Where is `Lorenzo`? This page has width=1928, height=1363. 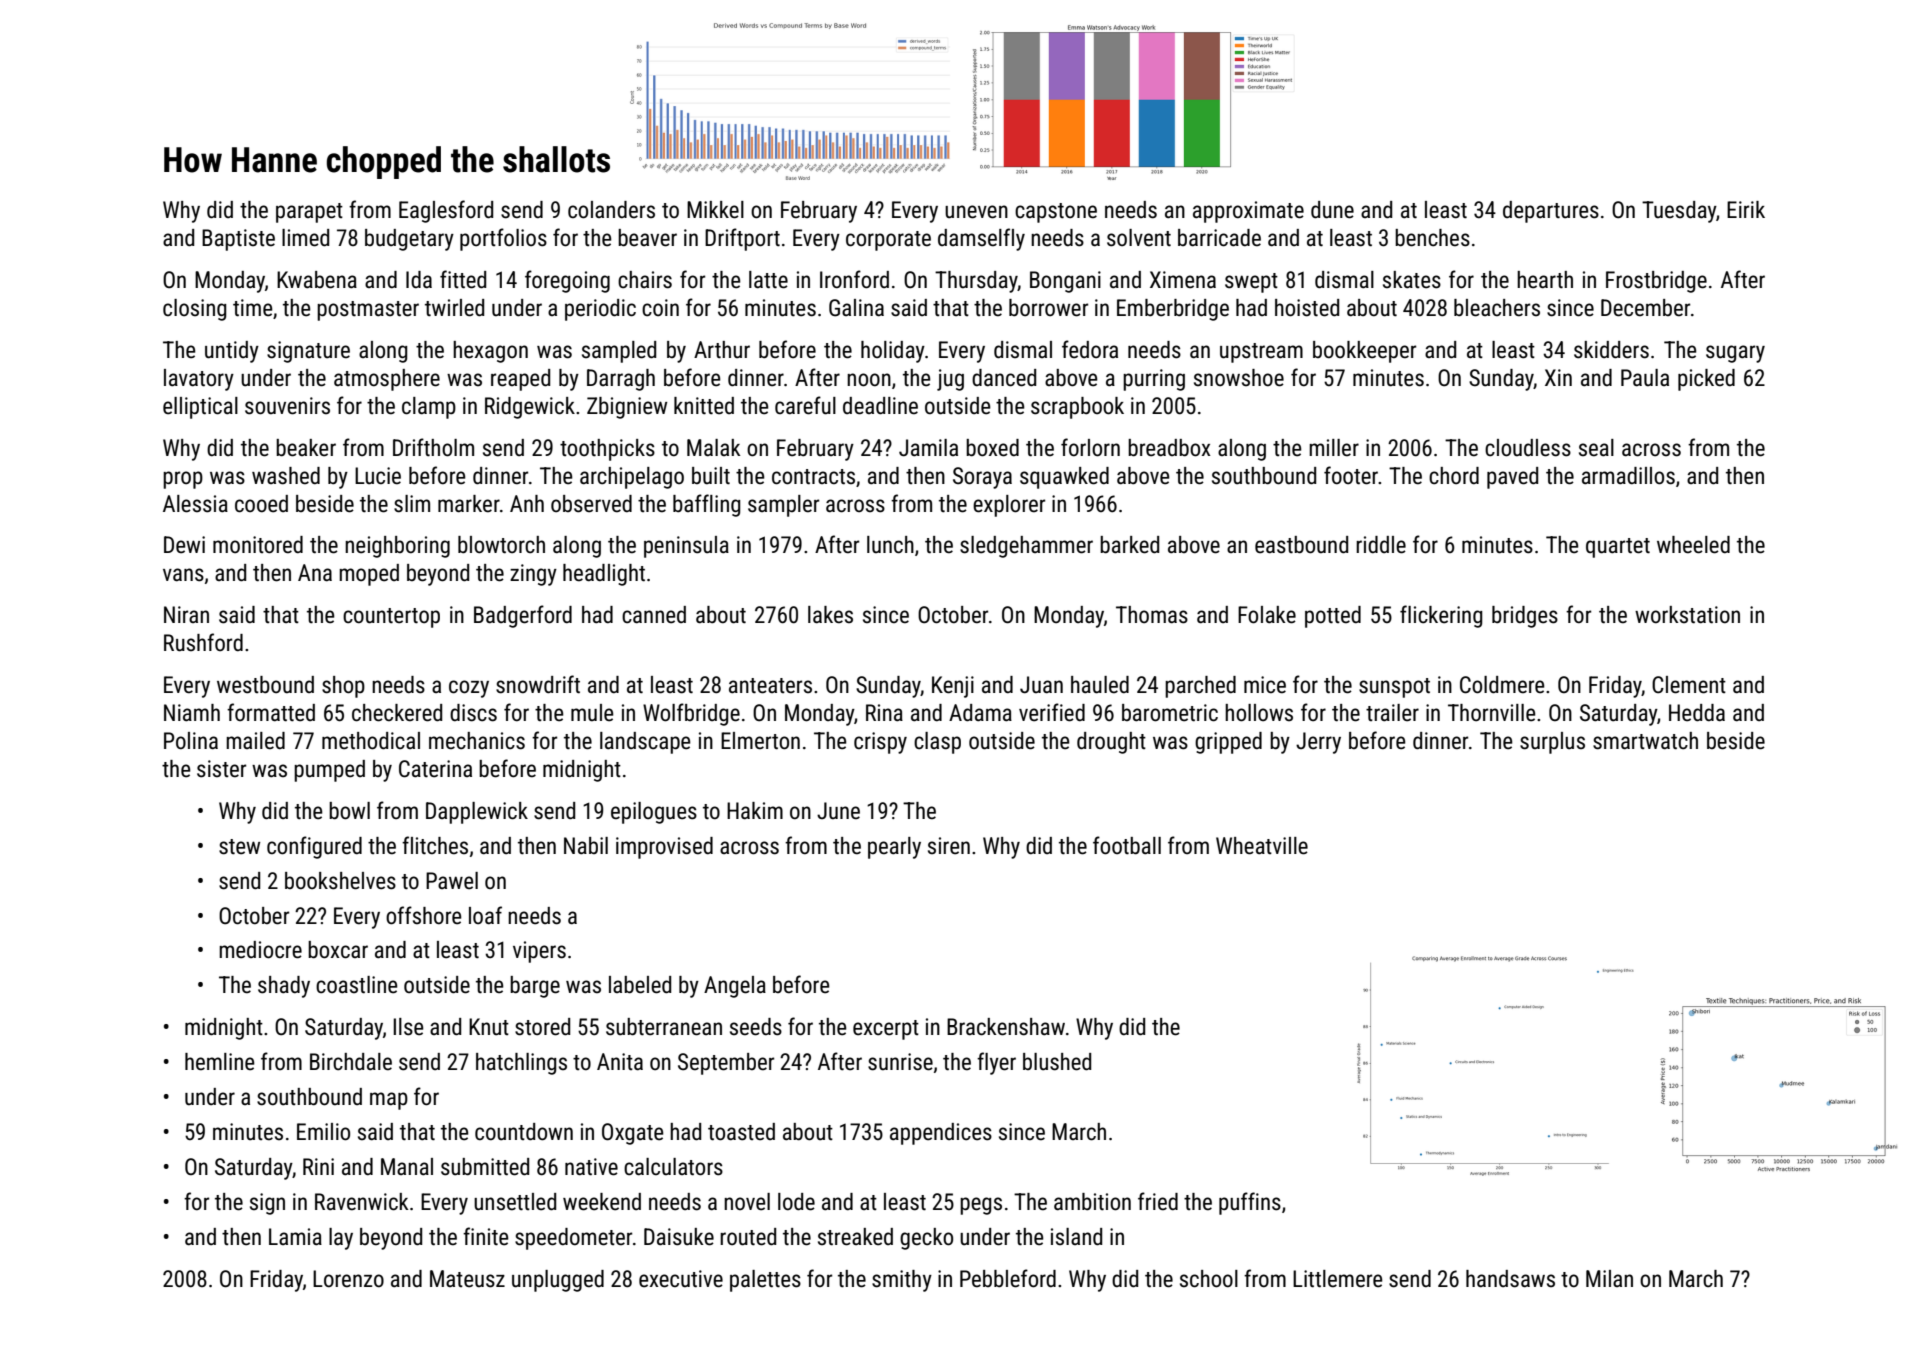
Lorenzo is located at coordinates (348, 1279).
